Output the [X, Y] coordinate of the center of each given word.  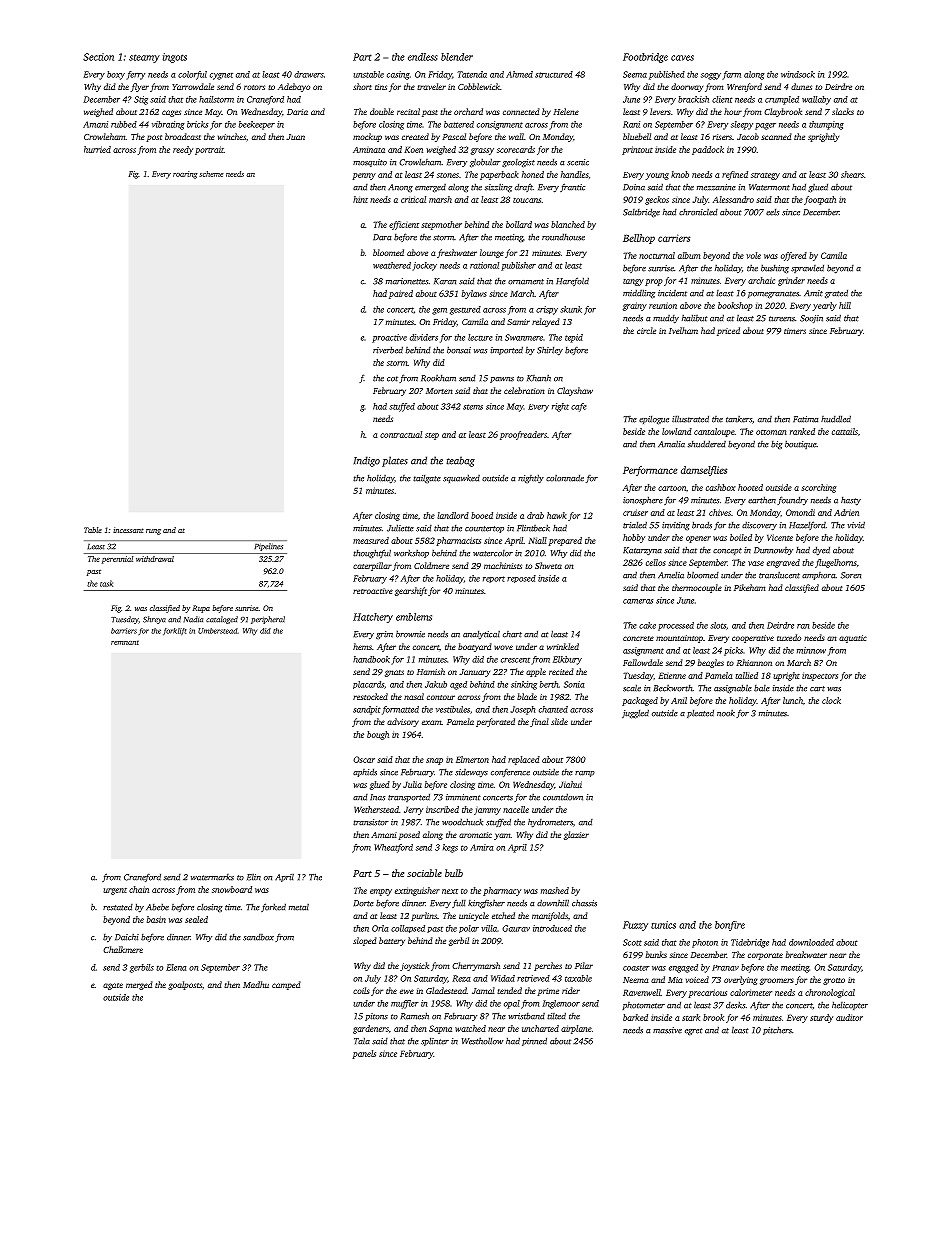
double [382, 111]
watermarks [212, 877]
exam [432, 722]
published [667, 75]
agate [113, 986]
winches [232, 136]
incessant [128, 530]
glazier [576, 835]
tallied [746, 675]
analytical [481, 634]
